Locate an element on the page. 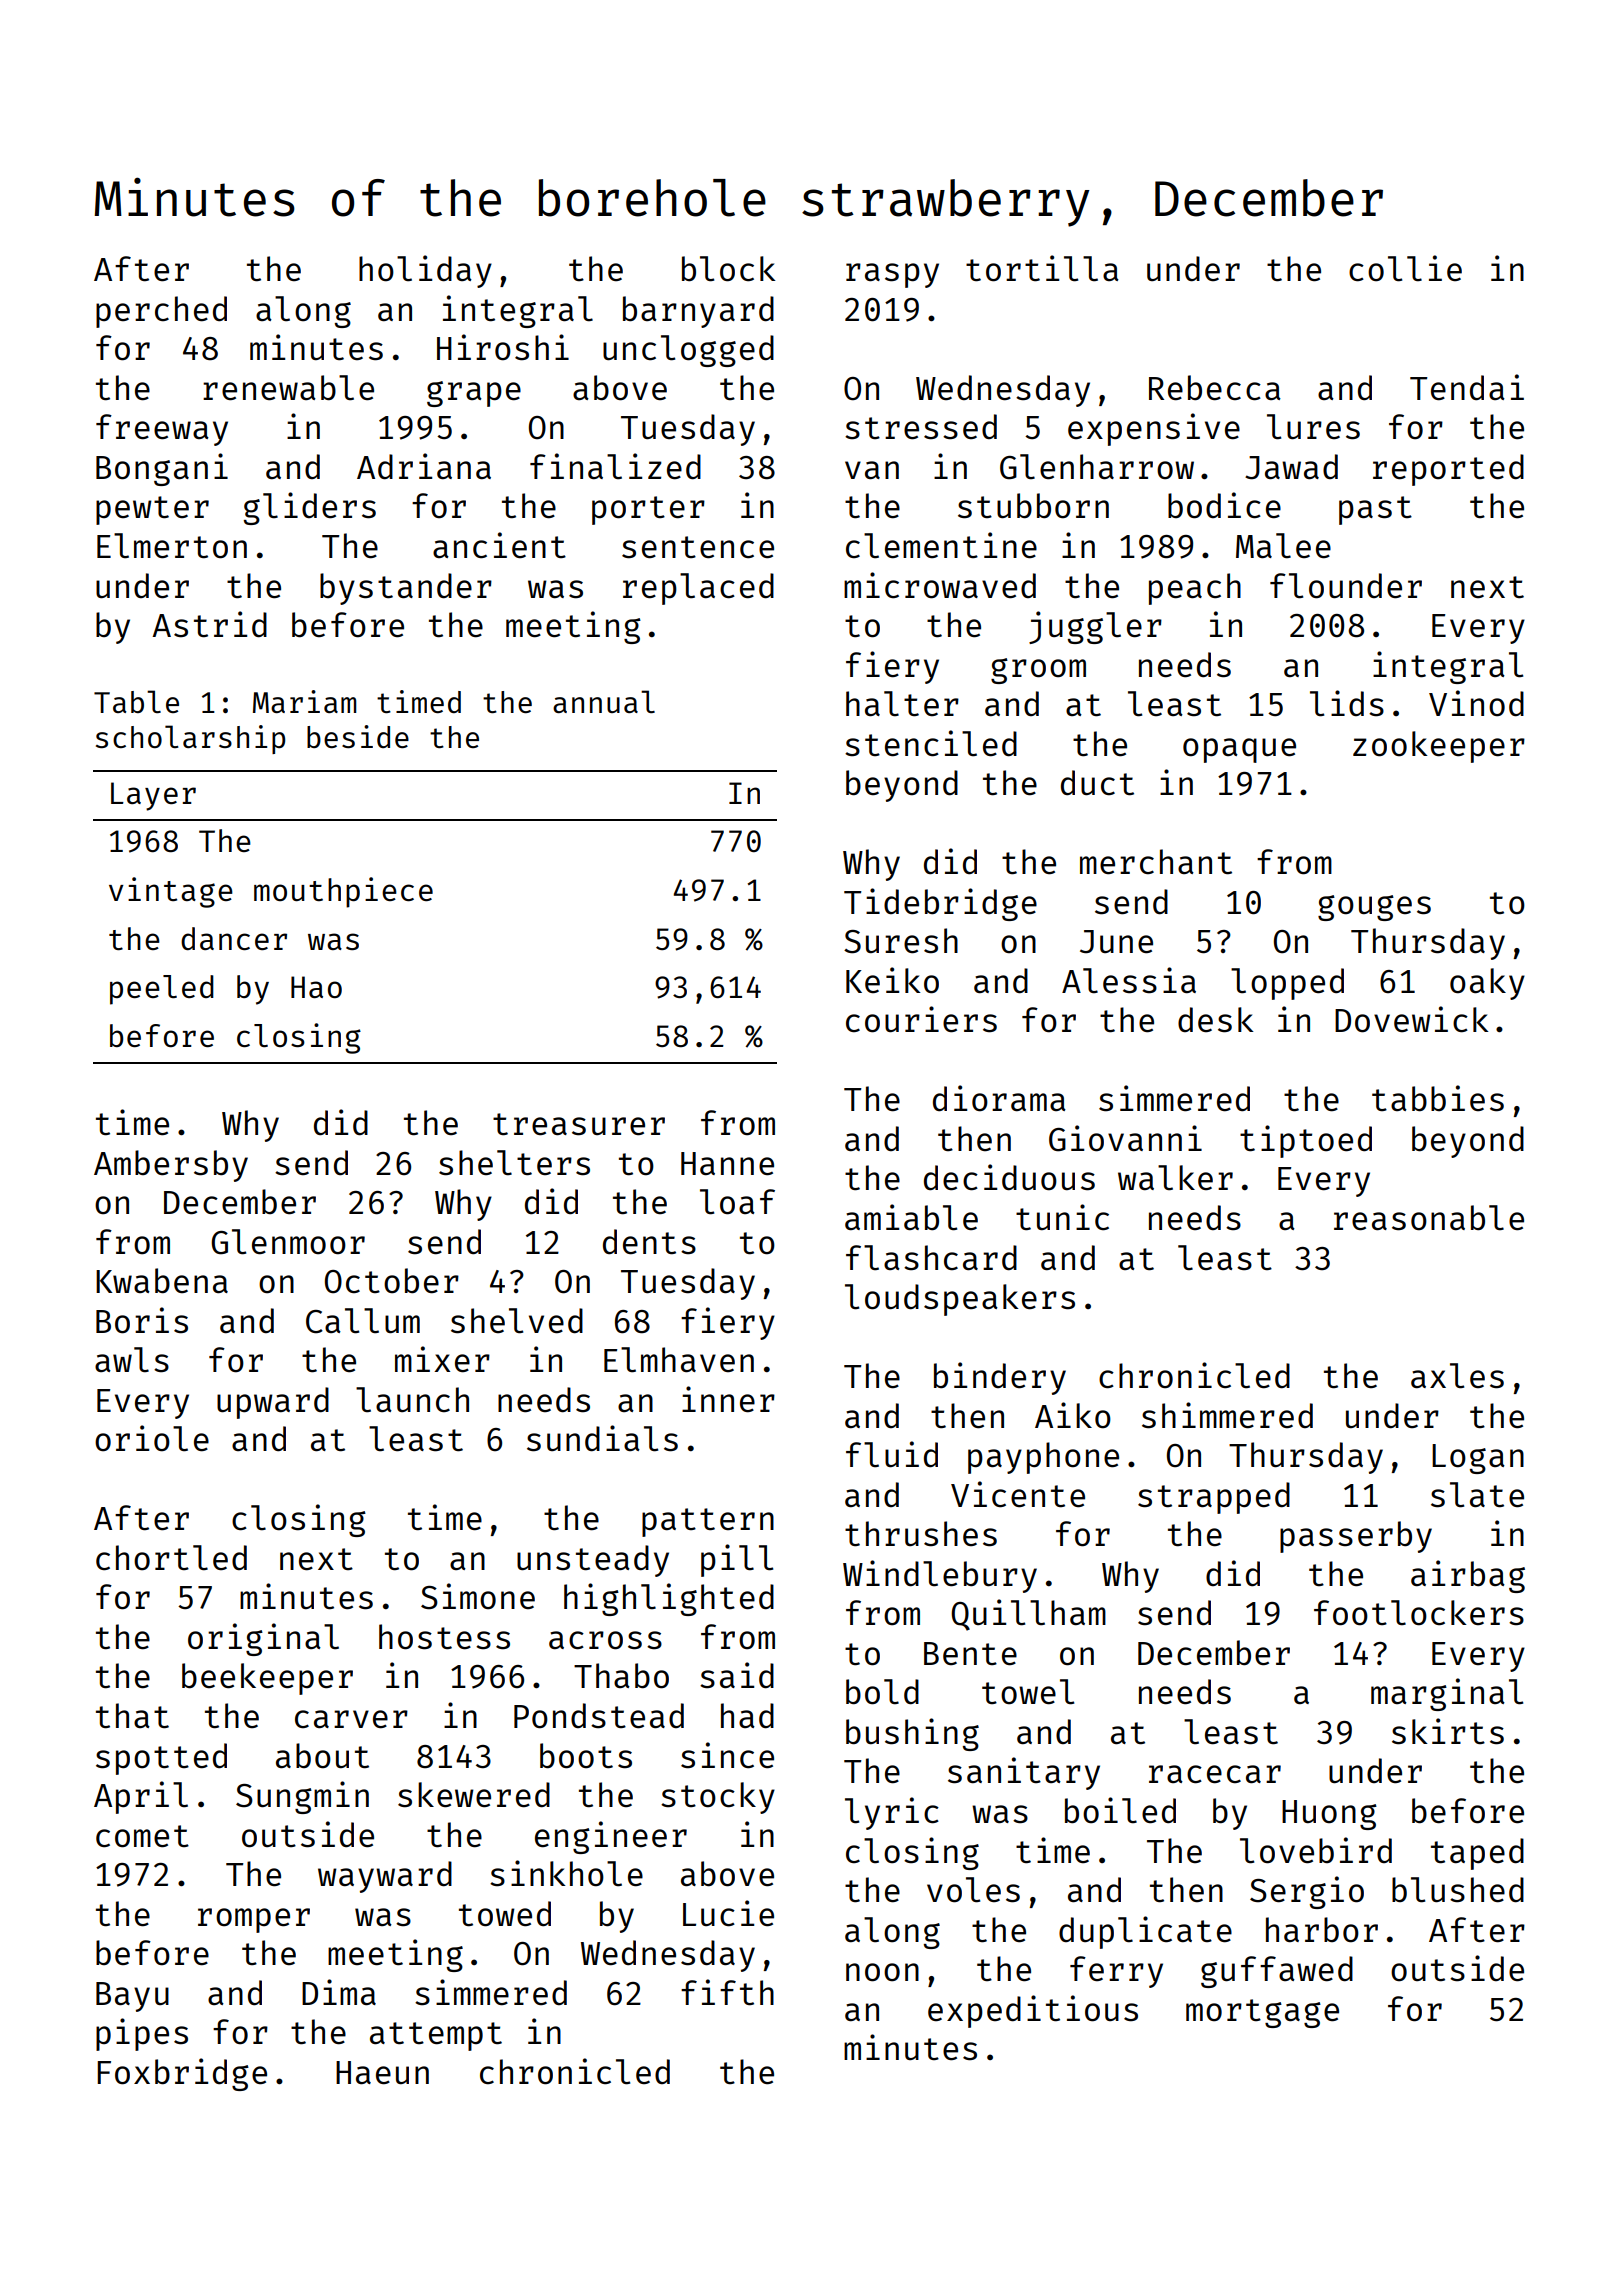  block is located at coordinates (729, 269).
